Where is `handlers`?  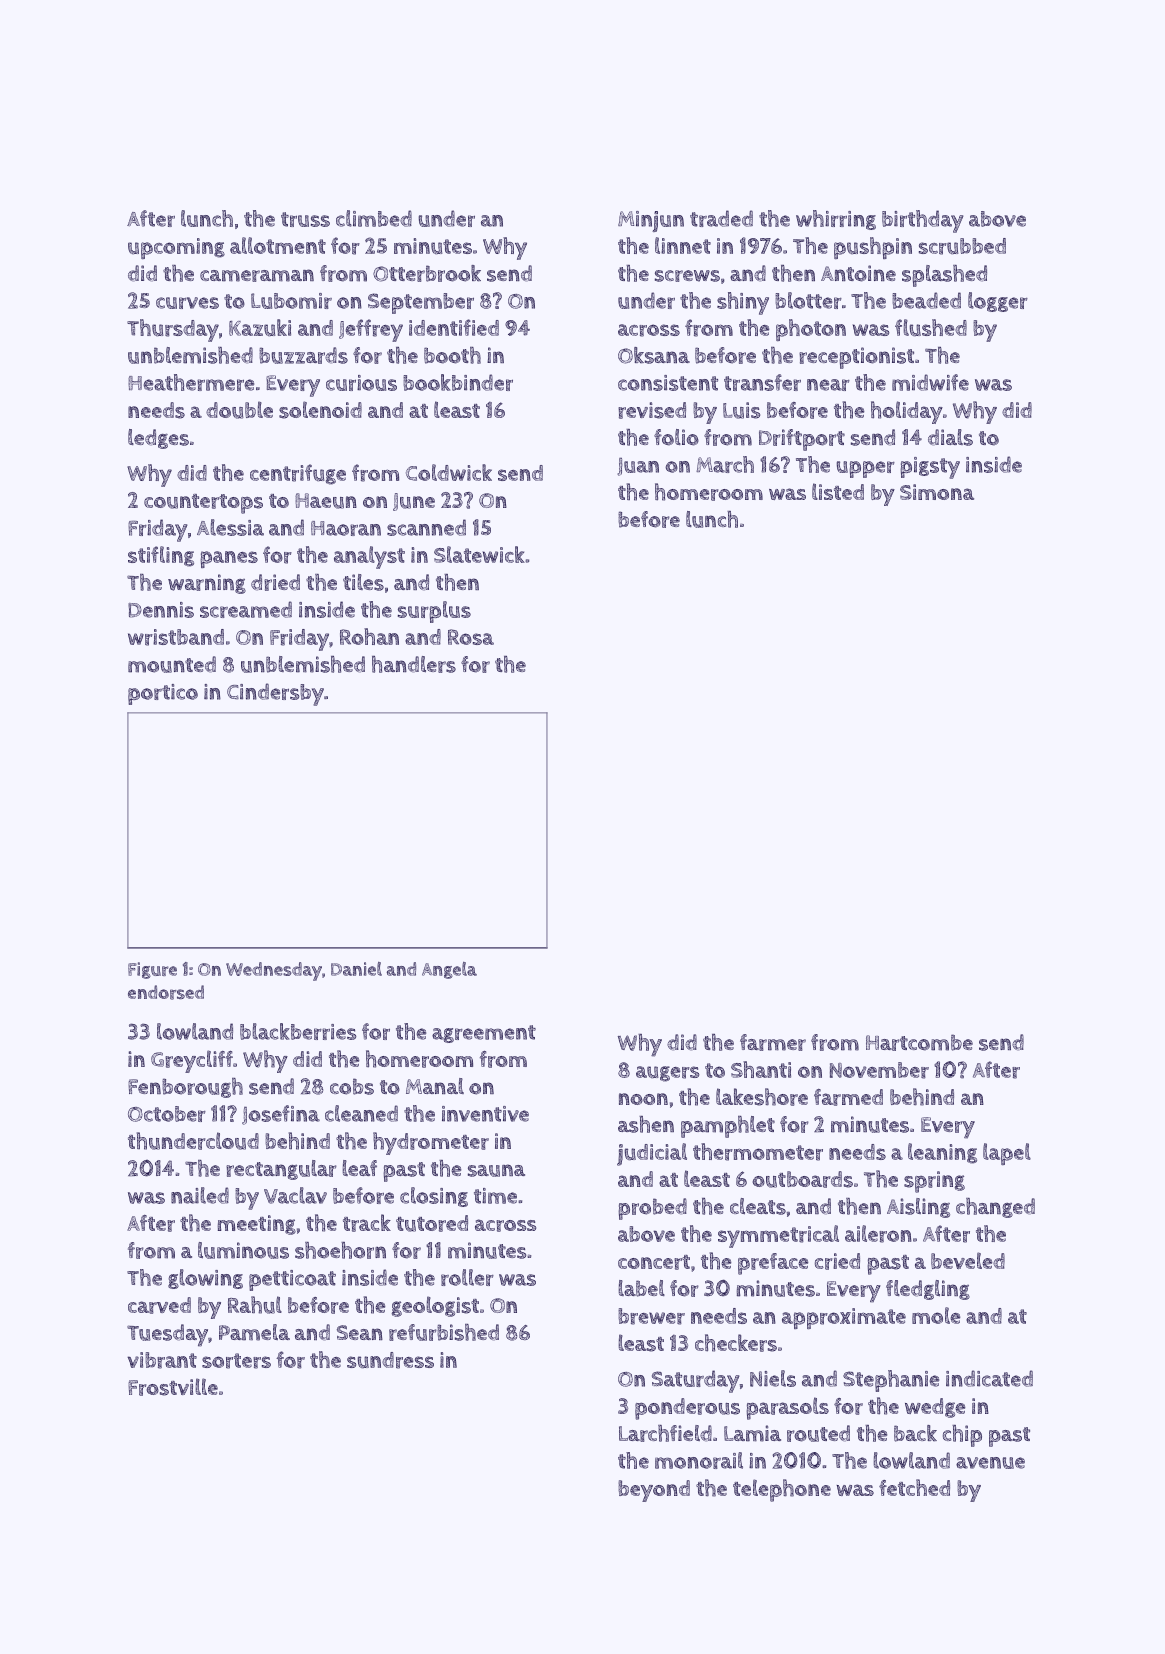
handlers is located at coordinates (414, 664).
